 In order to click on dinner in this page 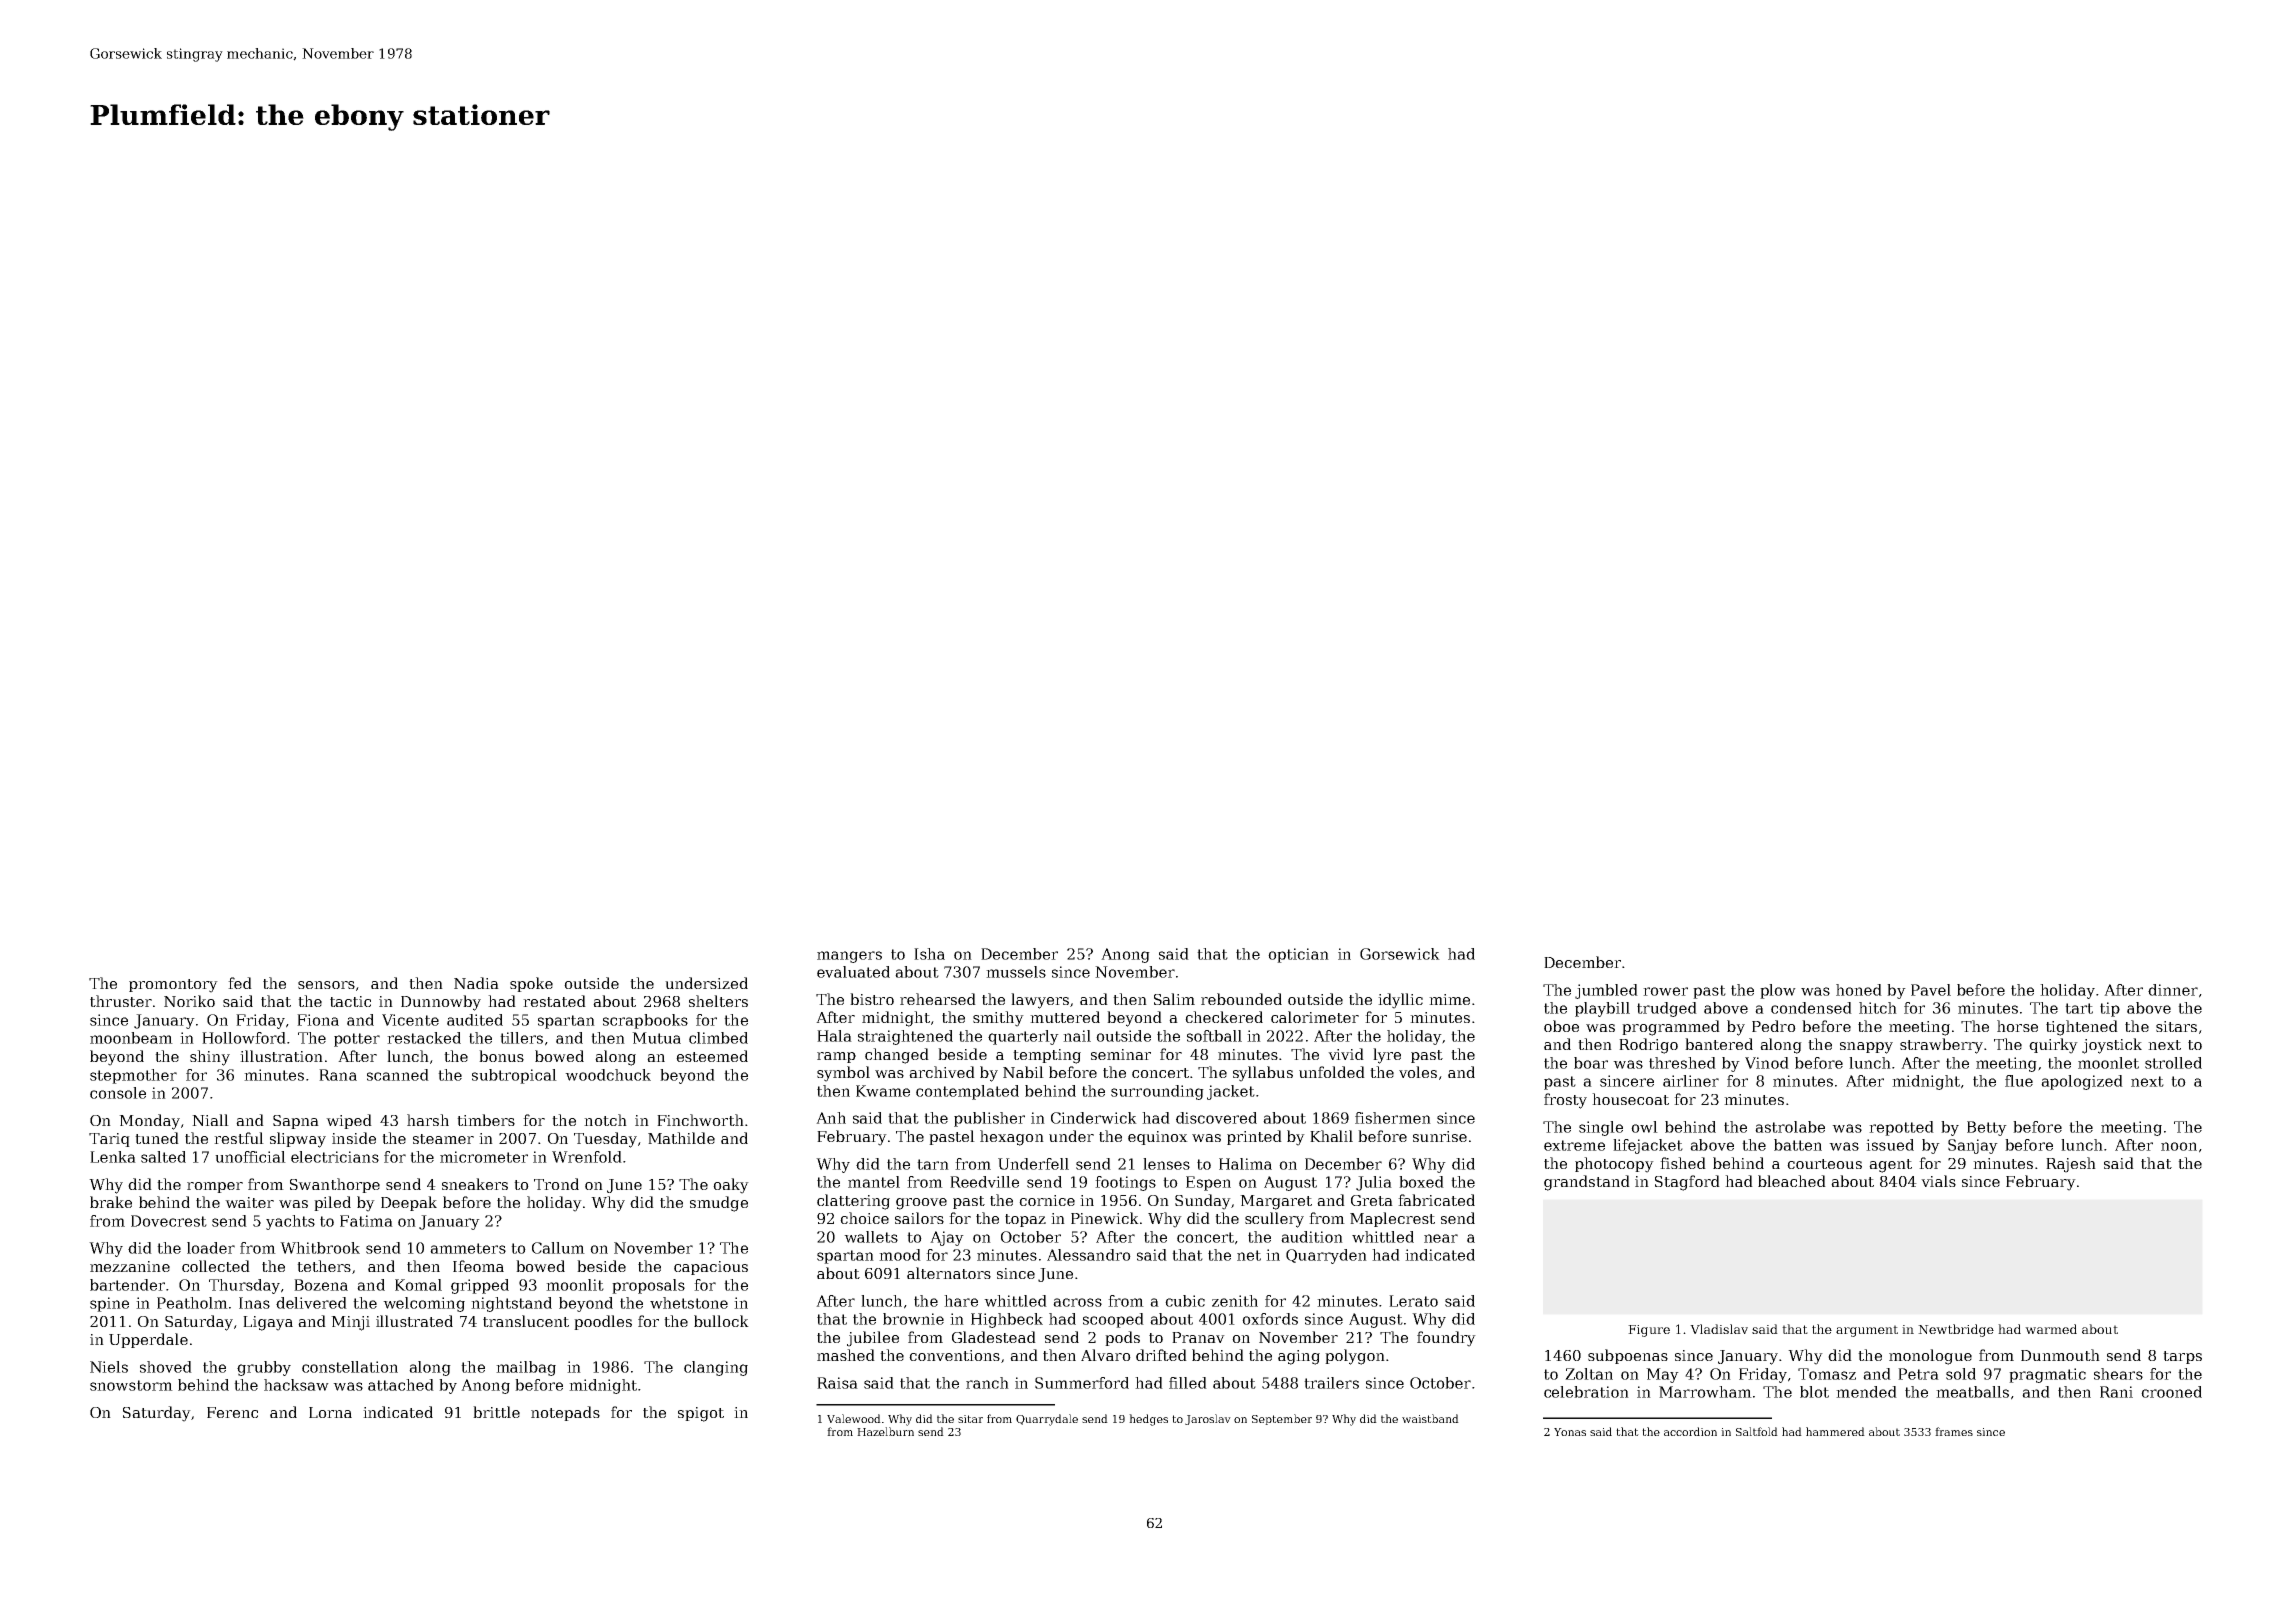, I will do `click(2173, 990)`.
